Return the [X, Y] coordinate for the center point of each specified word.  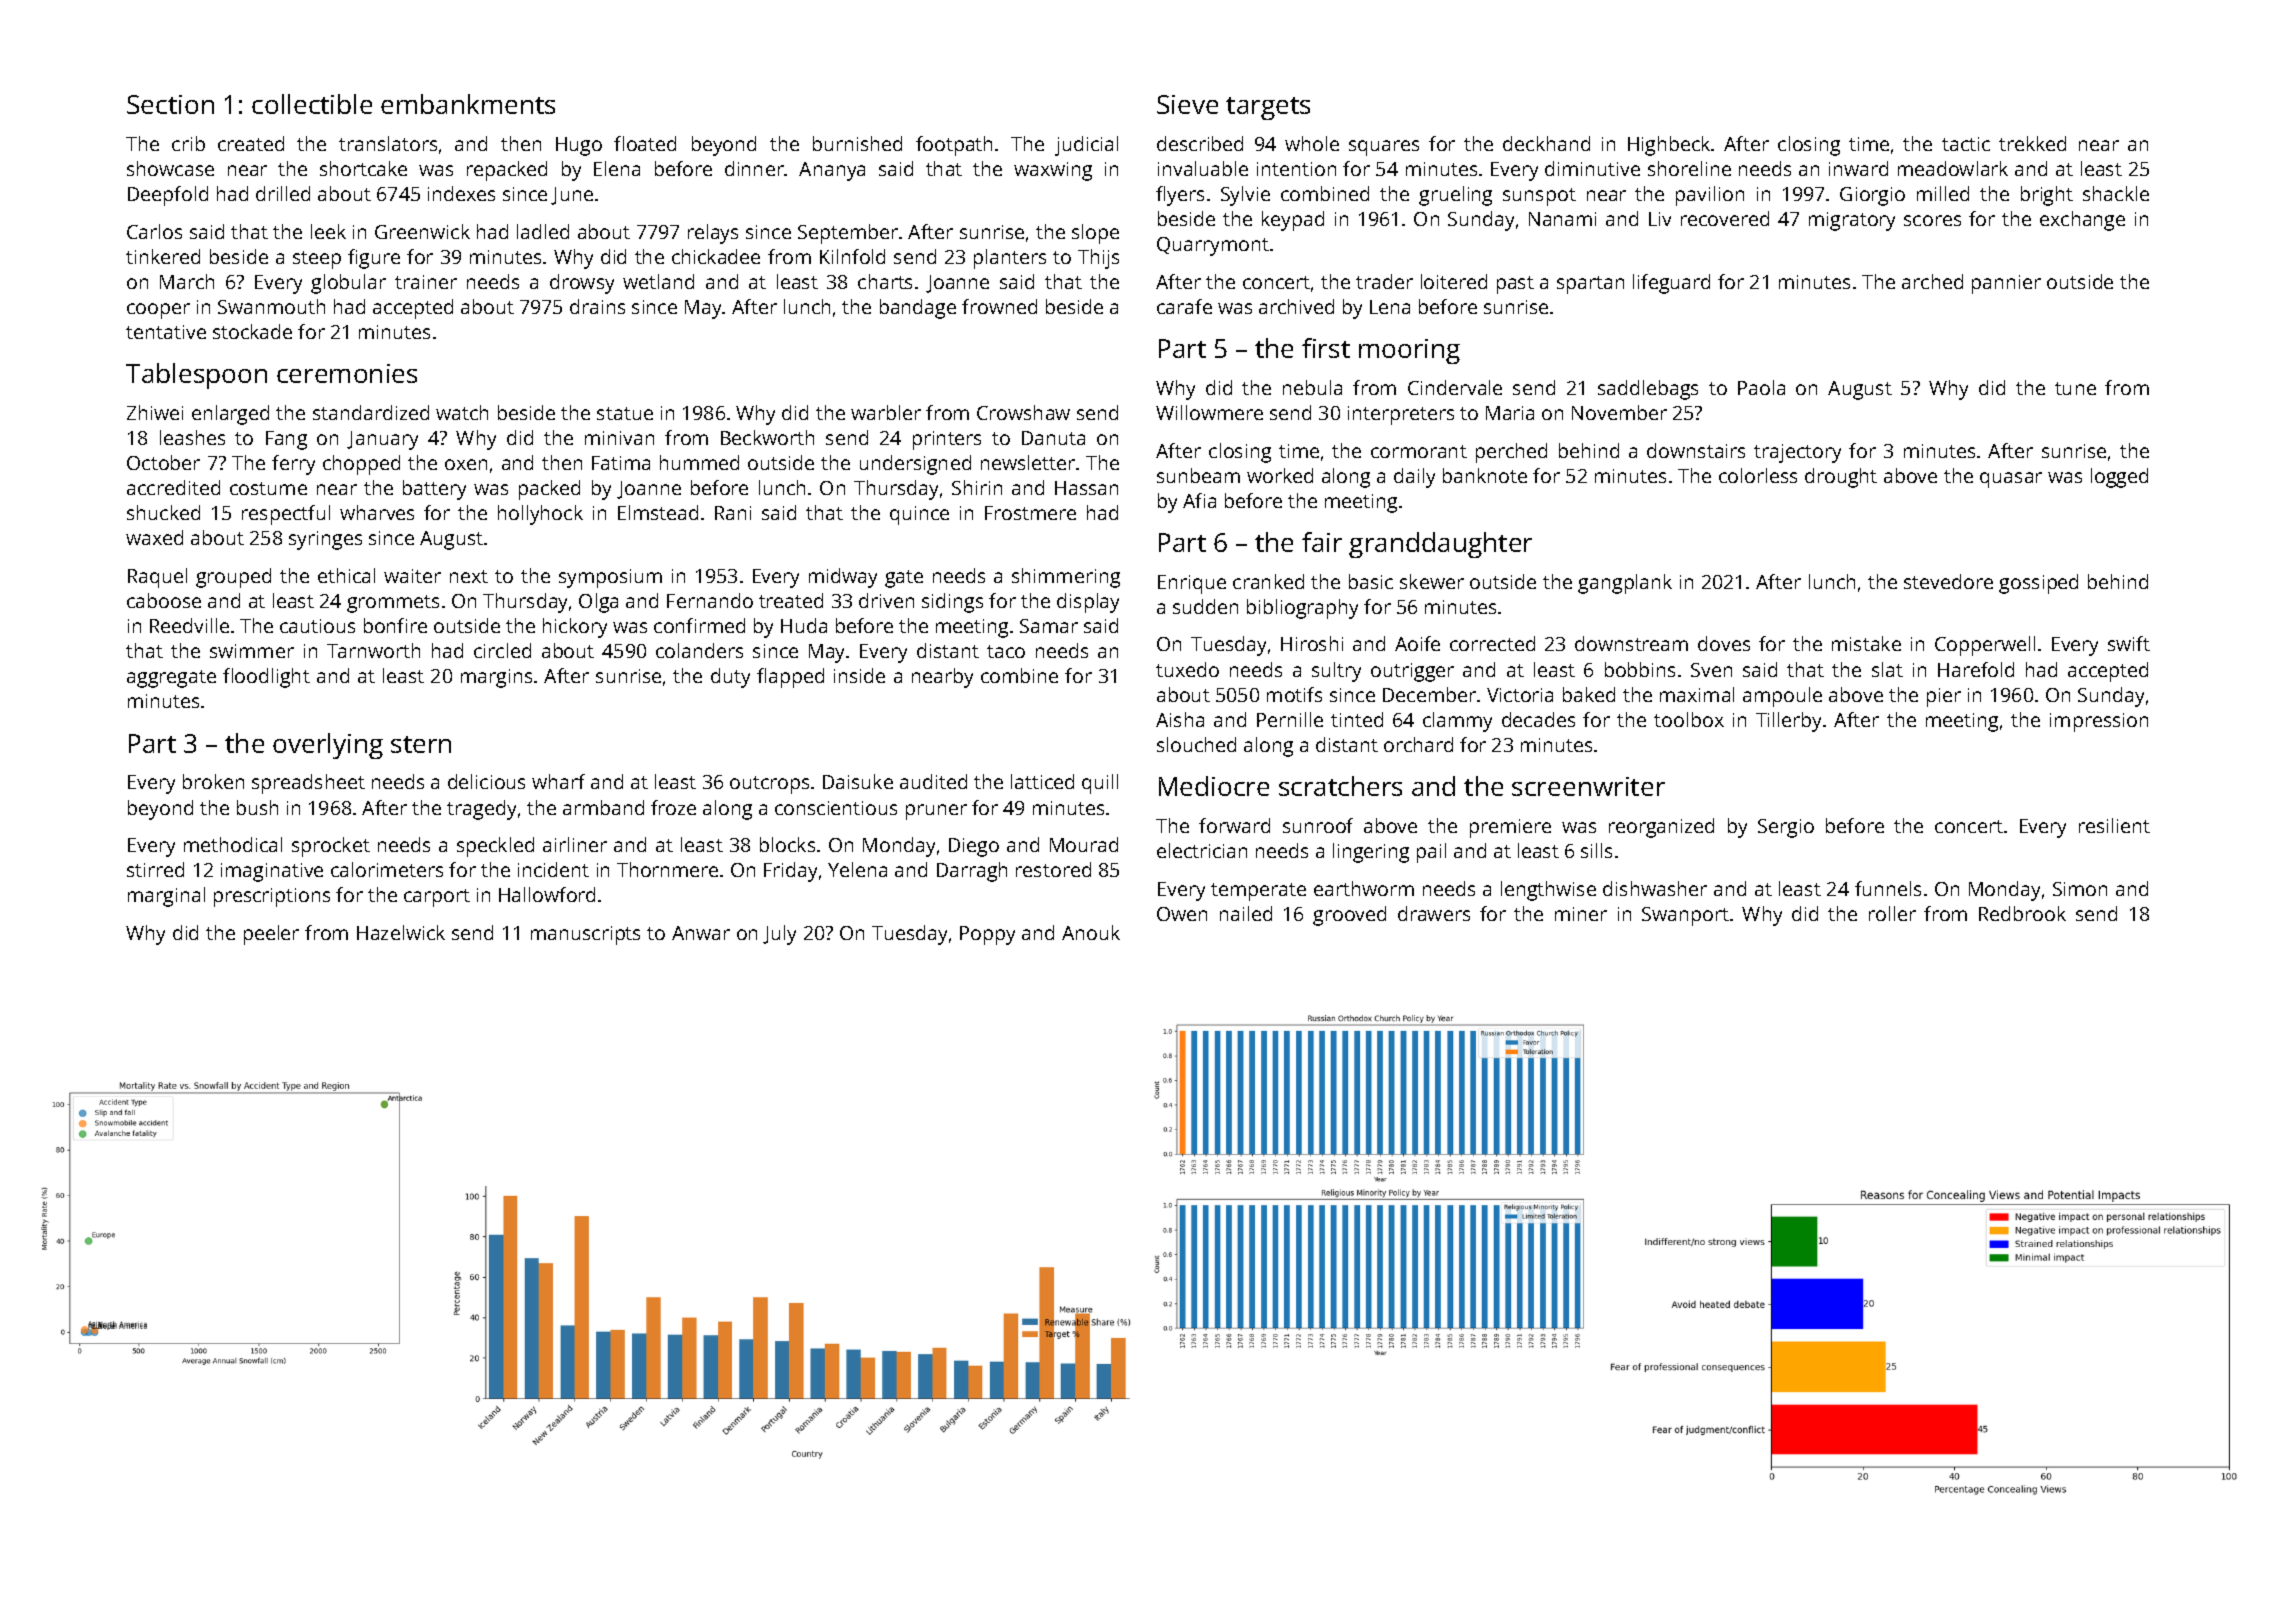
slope [1095, 234]
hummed [699, 462]
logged [2119, 478]
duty [730, 678]
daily [1414, 478]
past [1515, 285]
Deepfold [168, 196]
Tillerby [1788, 722]
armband [603, 807]
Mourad [1084, 844]
